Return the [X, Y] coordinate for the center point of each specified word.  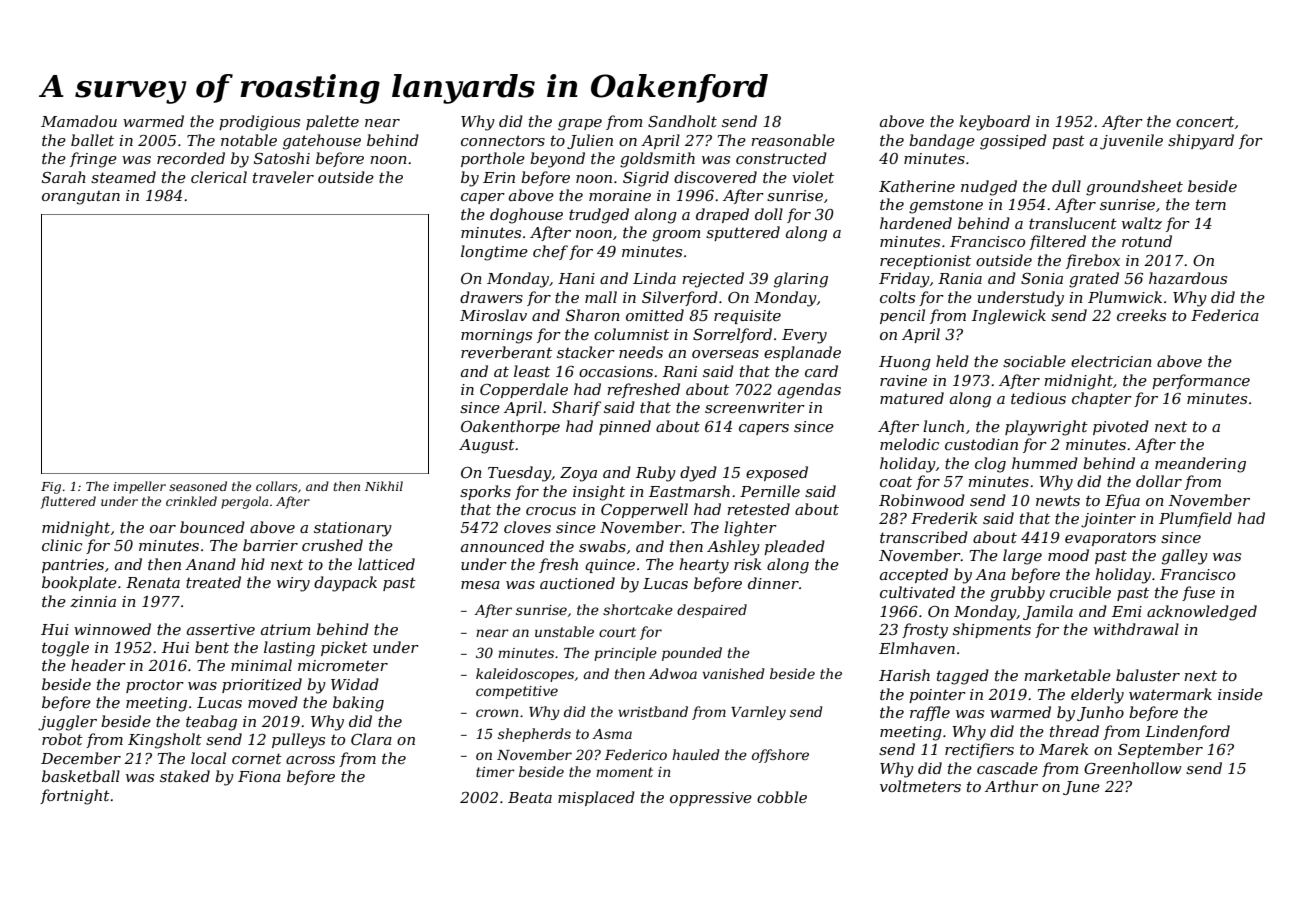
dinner [773, 583]
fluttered [68, 502]
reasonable [793, 140]
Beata [530, 797]
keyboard [994, 123]
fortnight [75, 797]
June [1081, 788]
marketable [1067, 675]
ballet [92, 140]
